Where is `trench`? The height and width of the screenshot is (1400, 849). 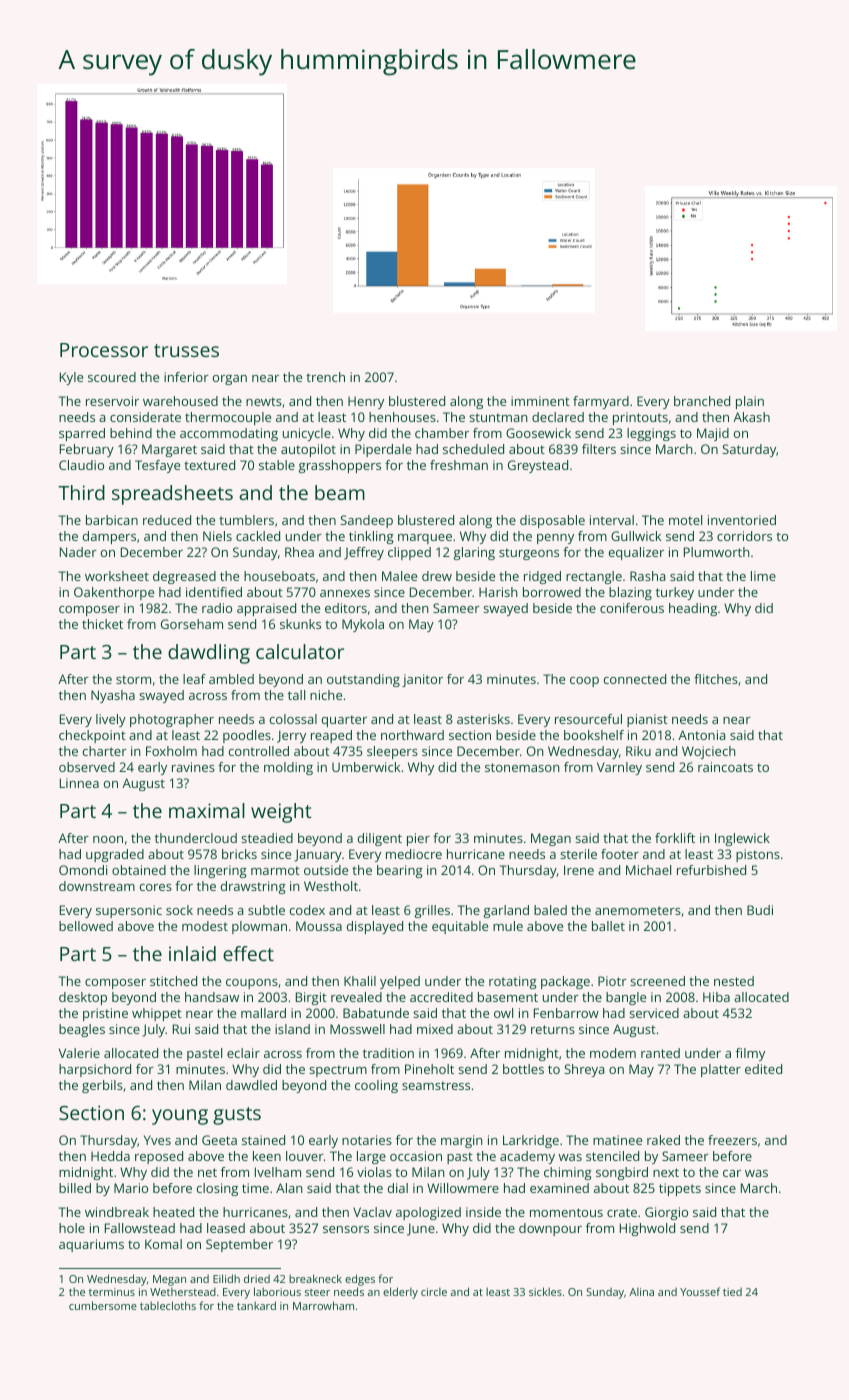 trench is located at coordinates (325, 377).
